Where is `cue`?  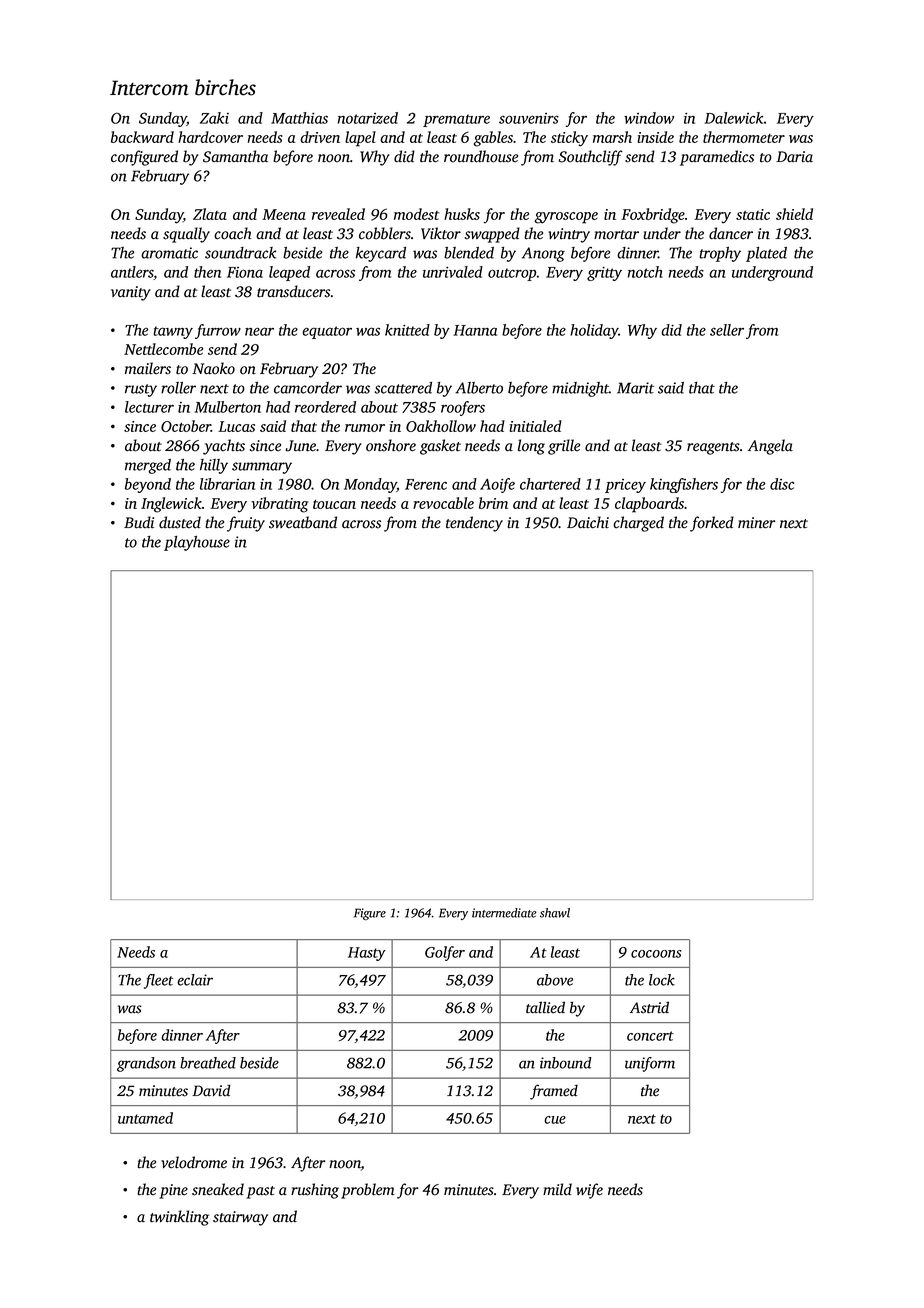 cue is located at coordinates (555, 1120).
